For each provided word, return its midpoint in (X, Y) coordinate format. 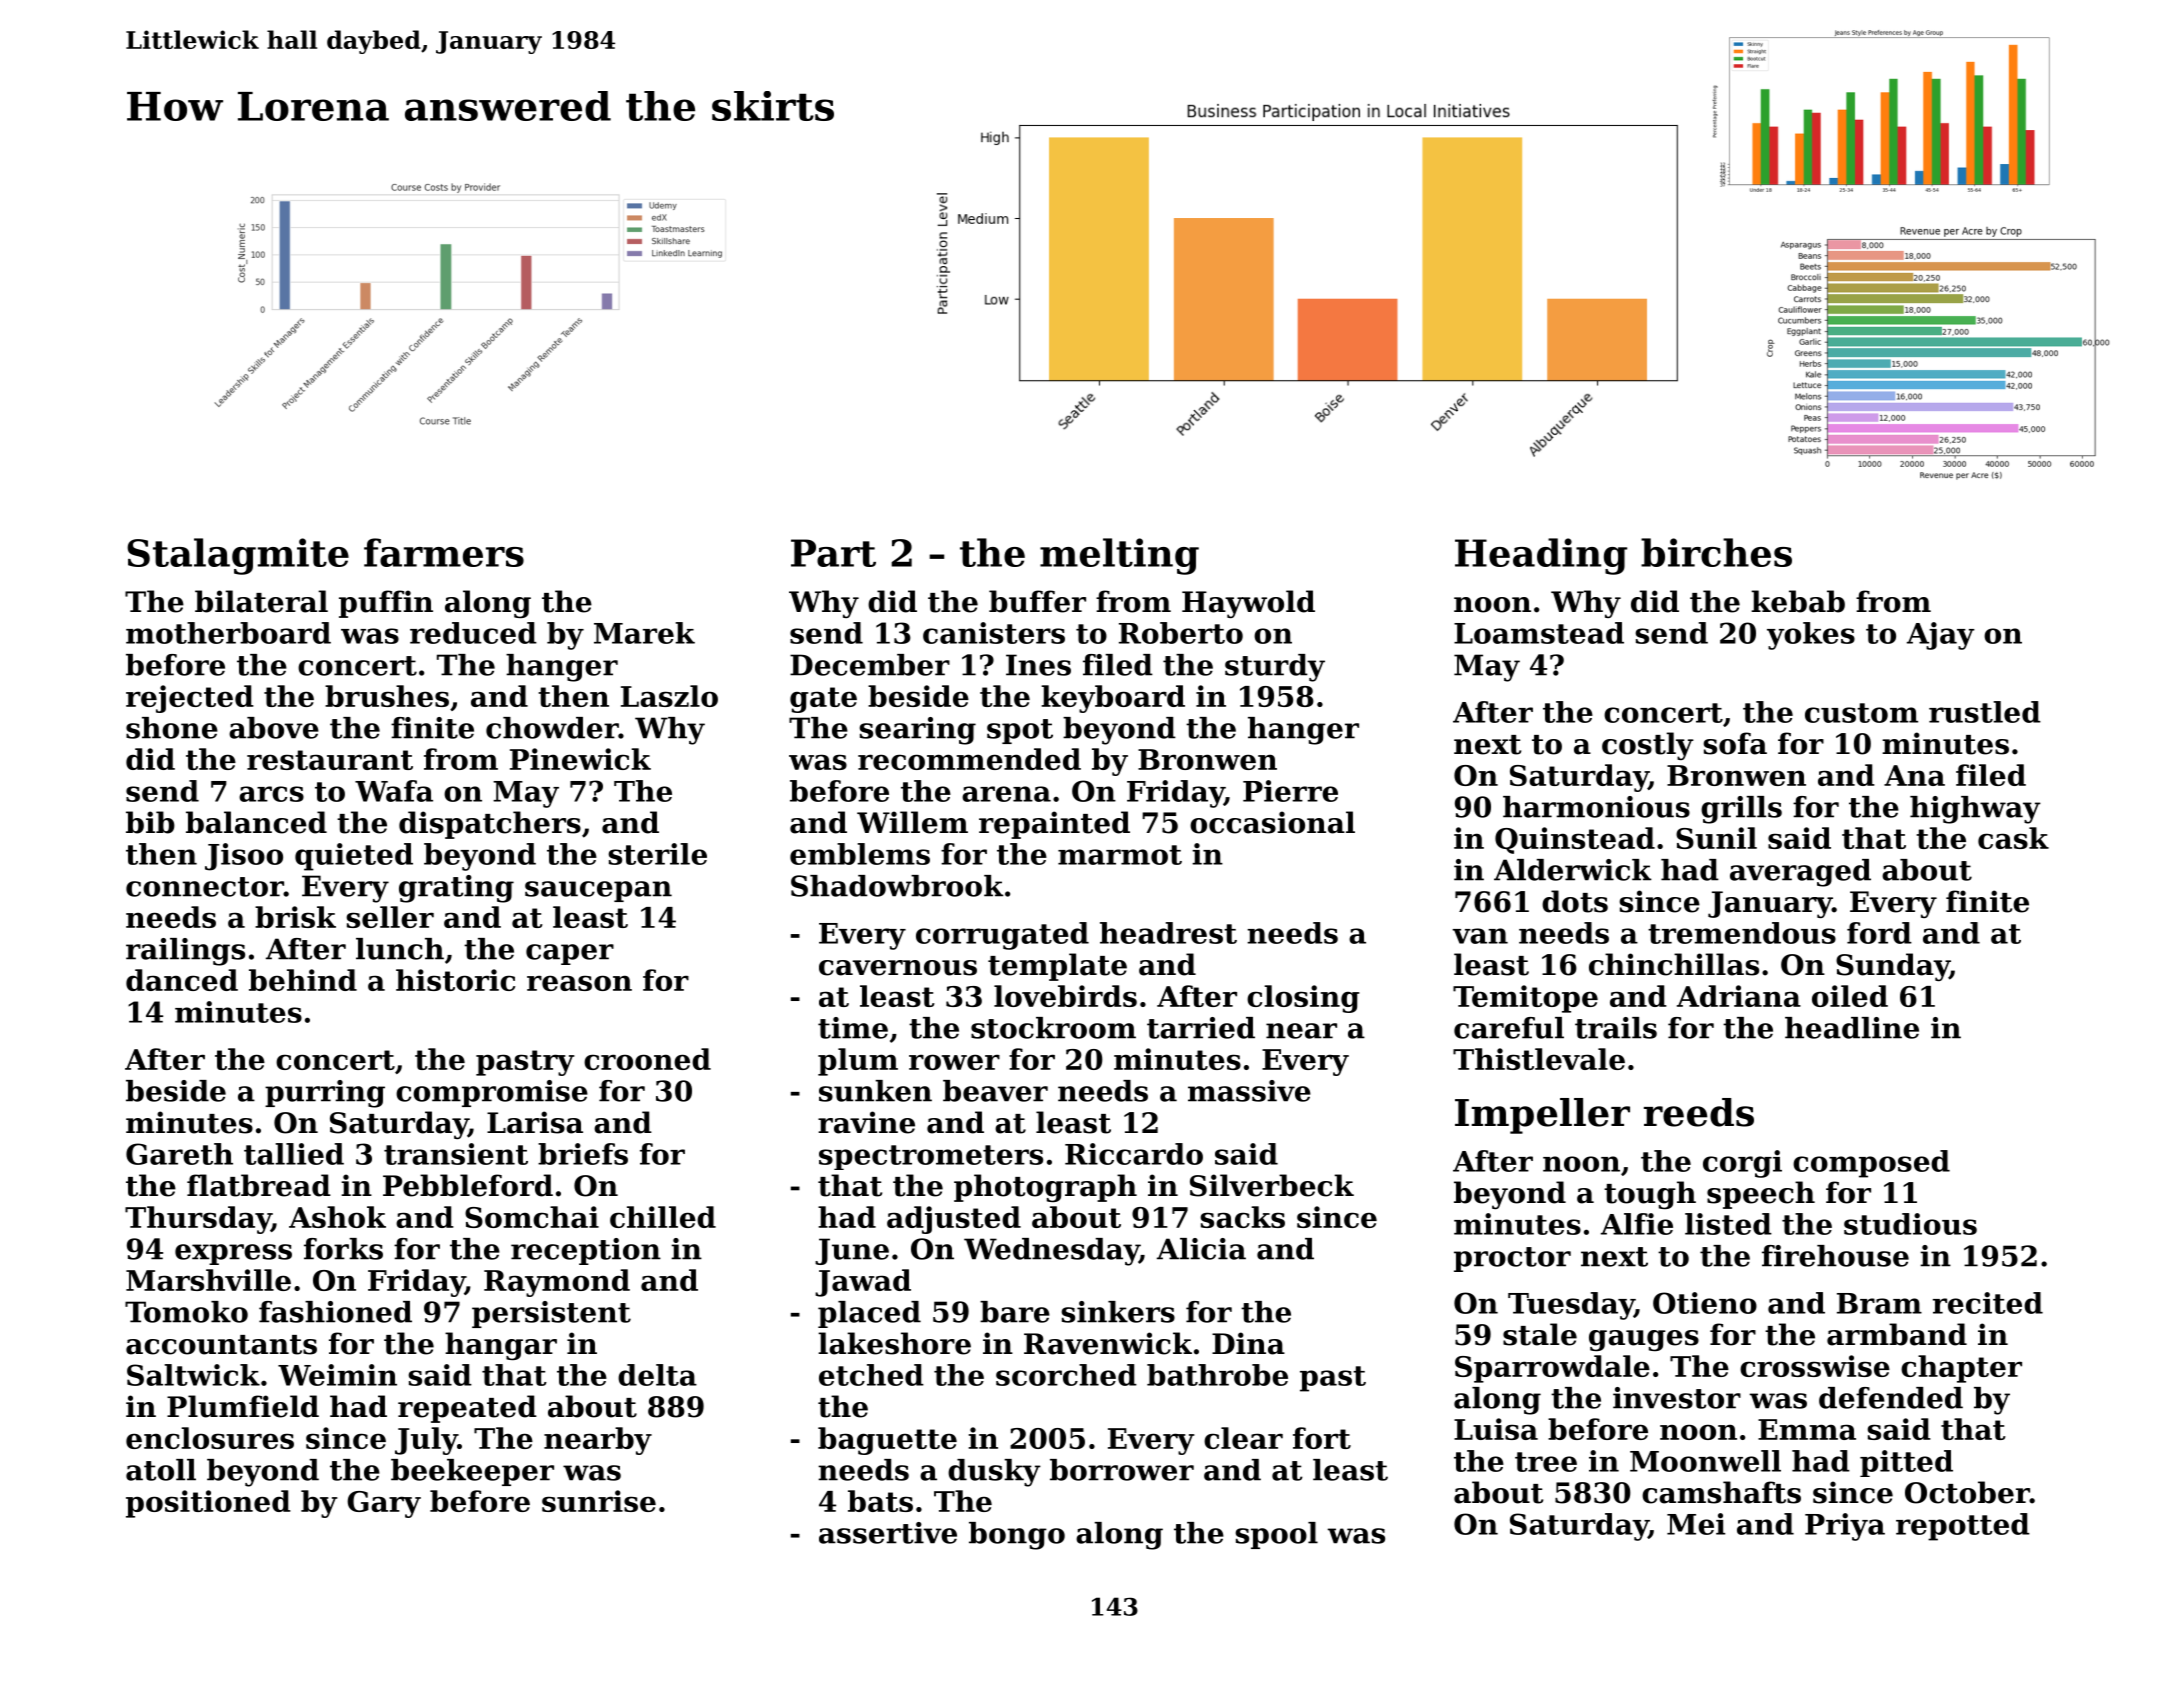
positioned (208, 1504)
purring (325, 1094)
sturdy (1275, 668)
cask (2013, 838)
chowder (552, 728)
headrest (1168, 933)
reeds (1699, 1112)
